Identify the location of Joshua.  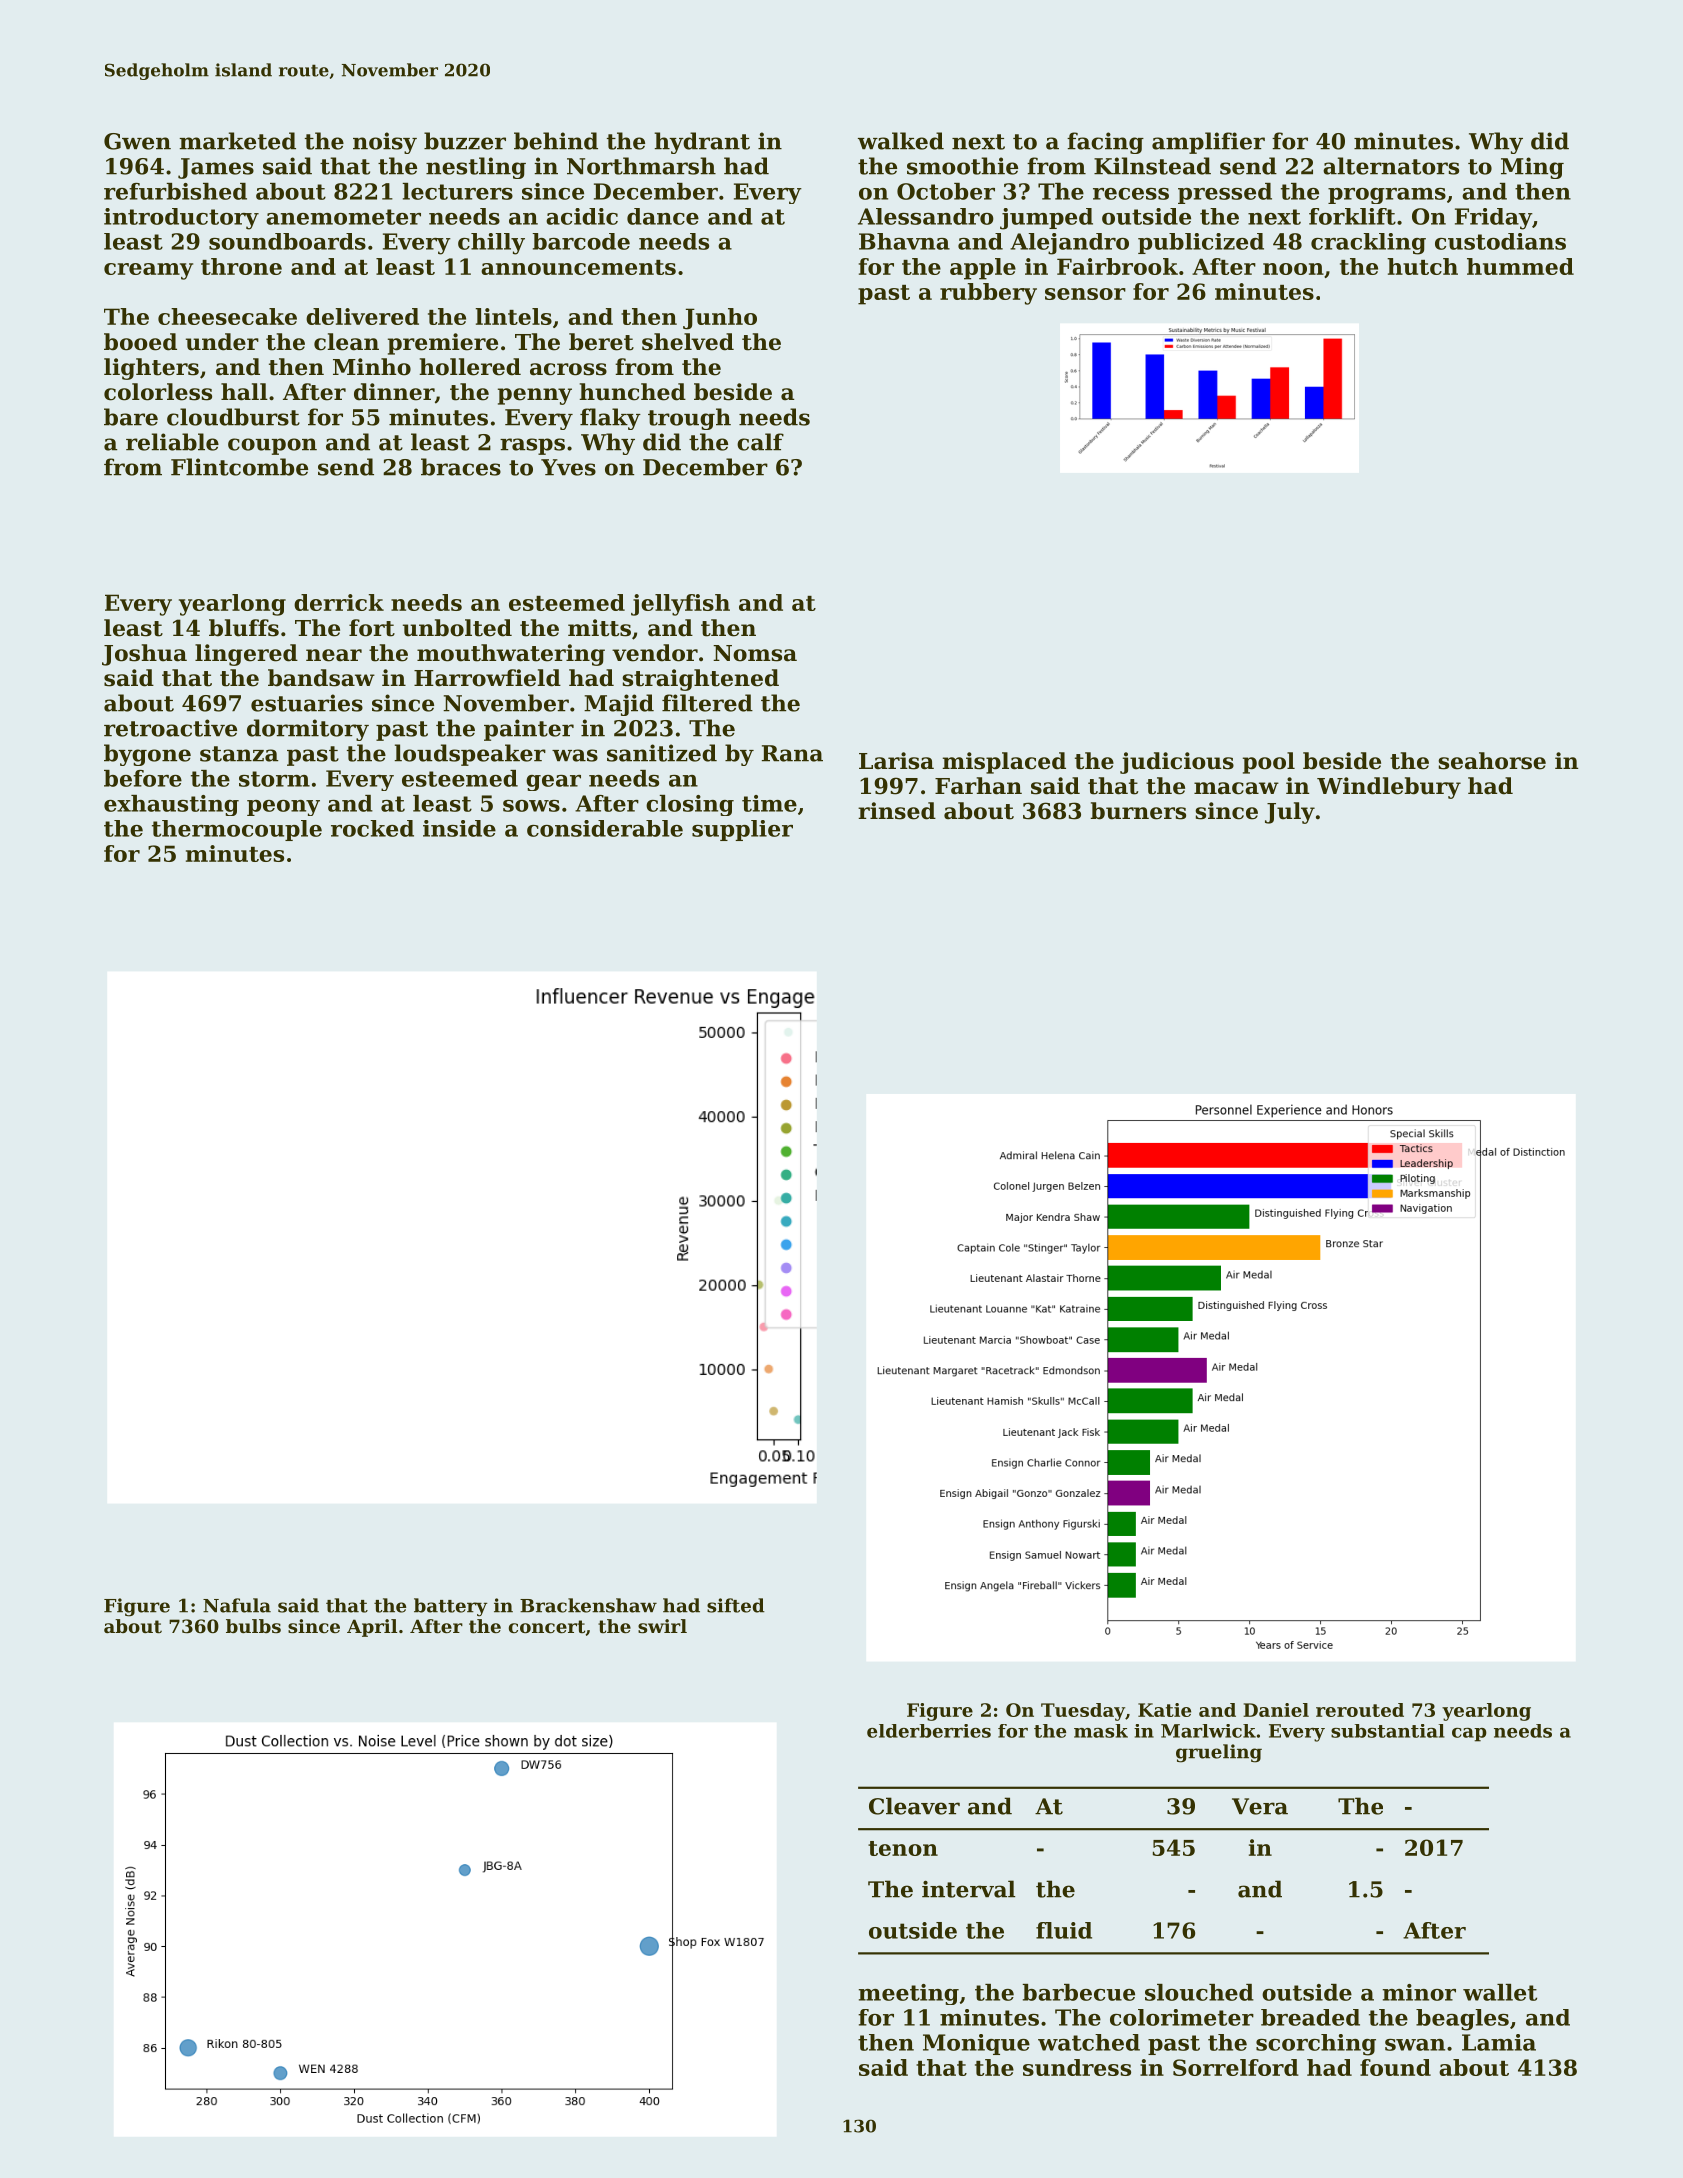
(144, 655).
